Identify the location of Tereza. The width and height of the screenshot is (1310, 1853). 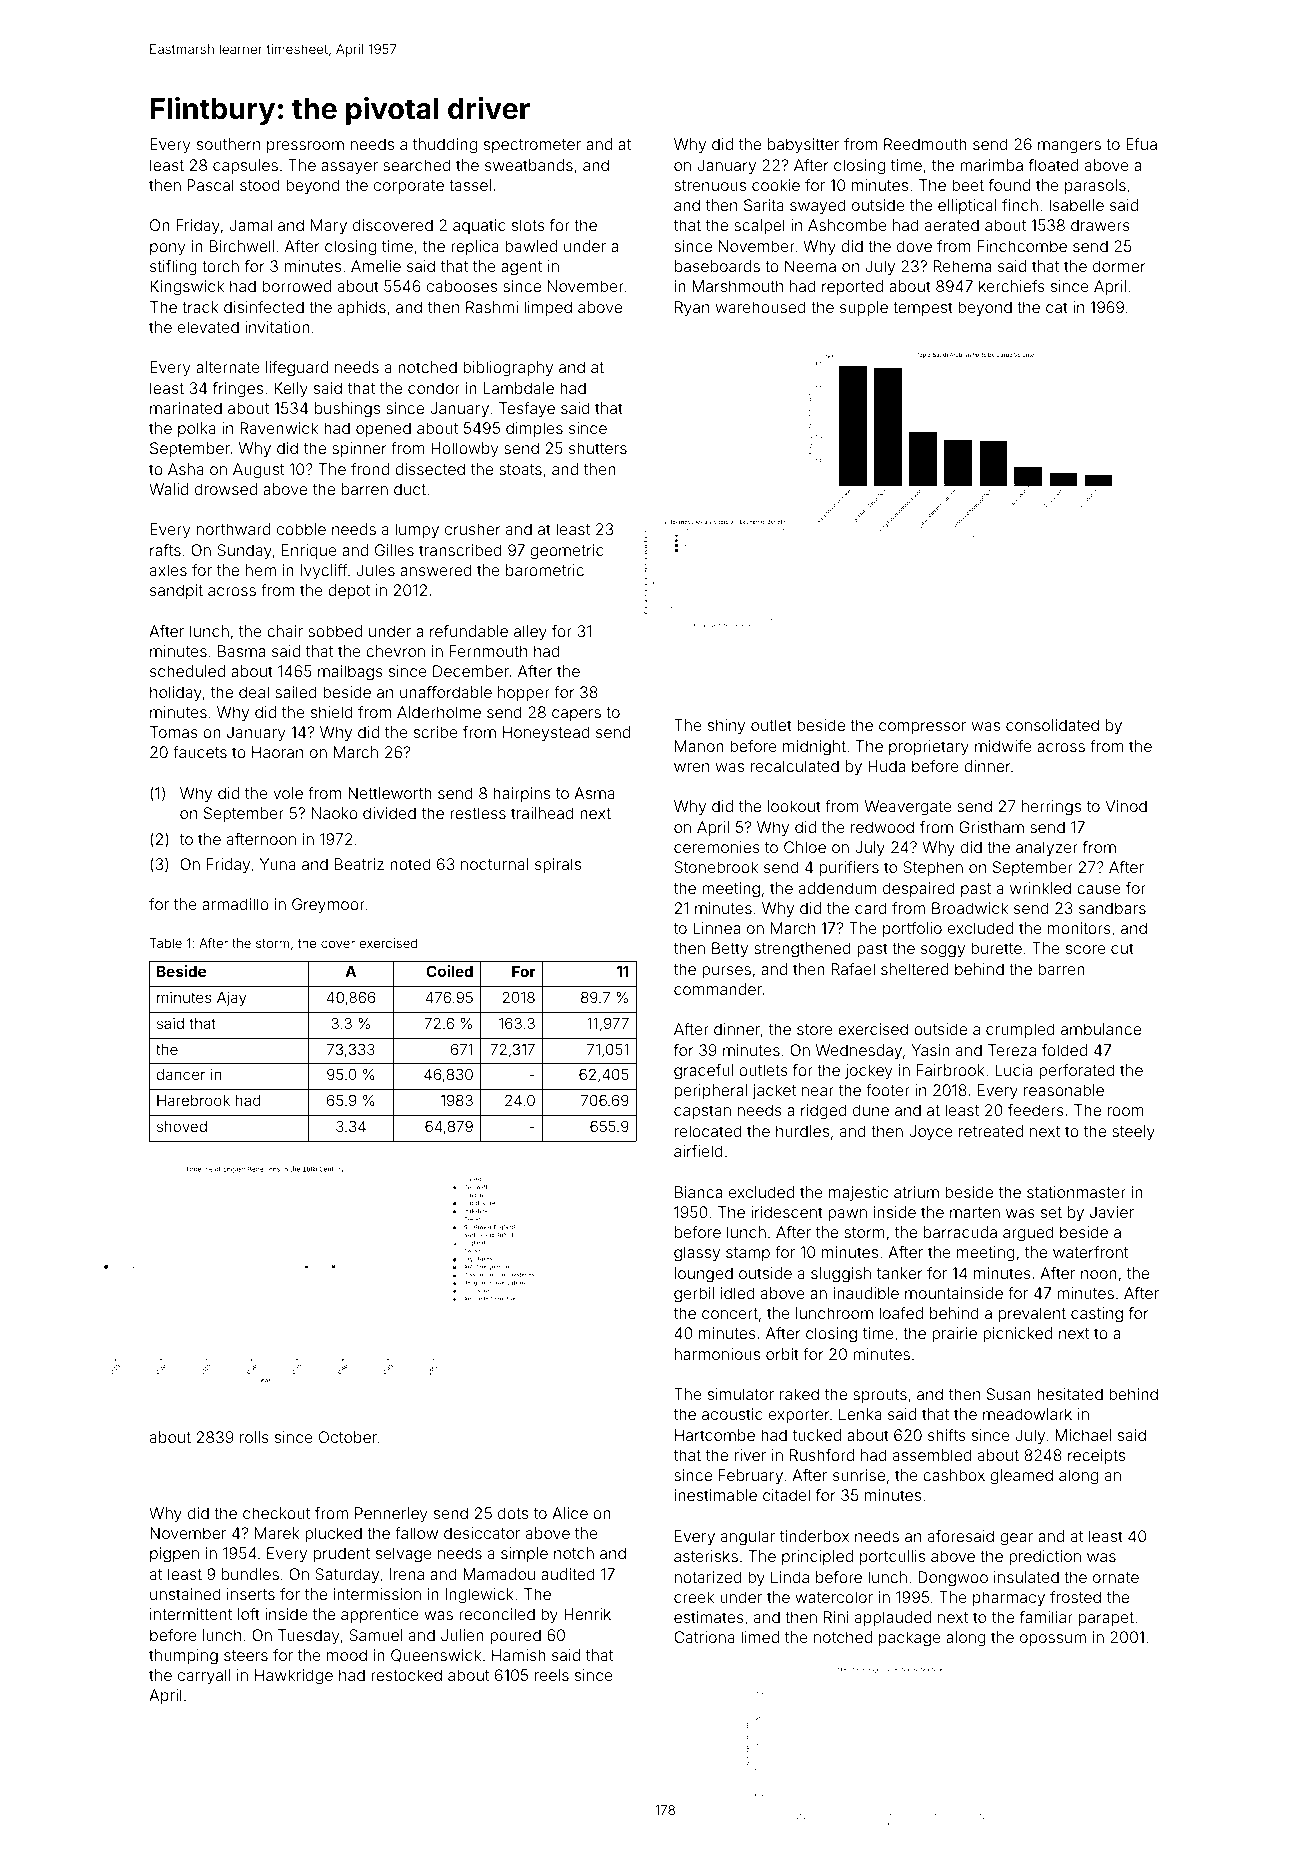
(1012, 1050).
